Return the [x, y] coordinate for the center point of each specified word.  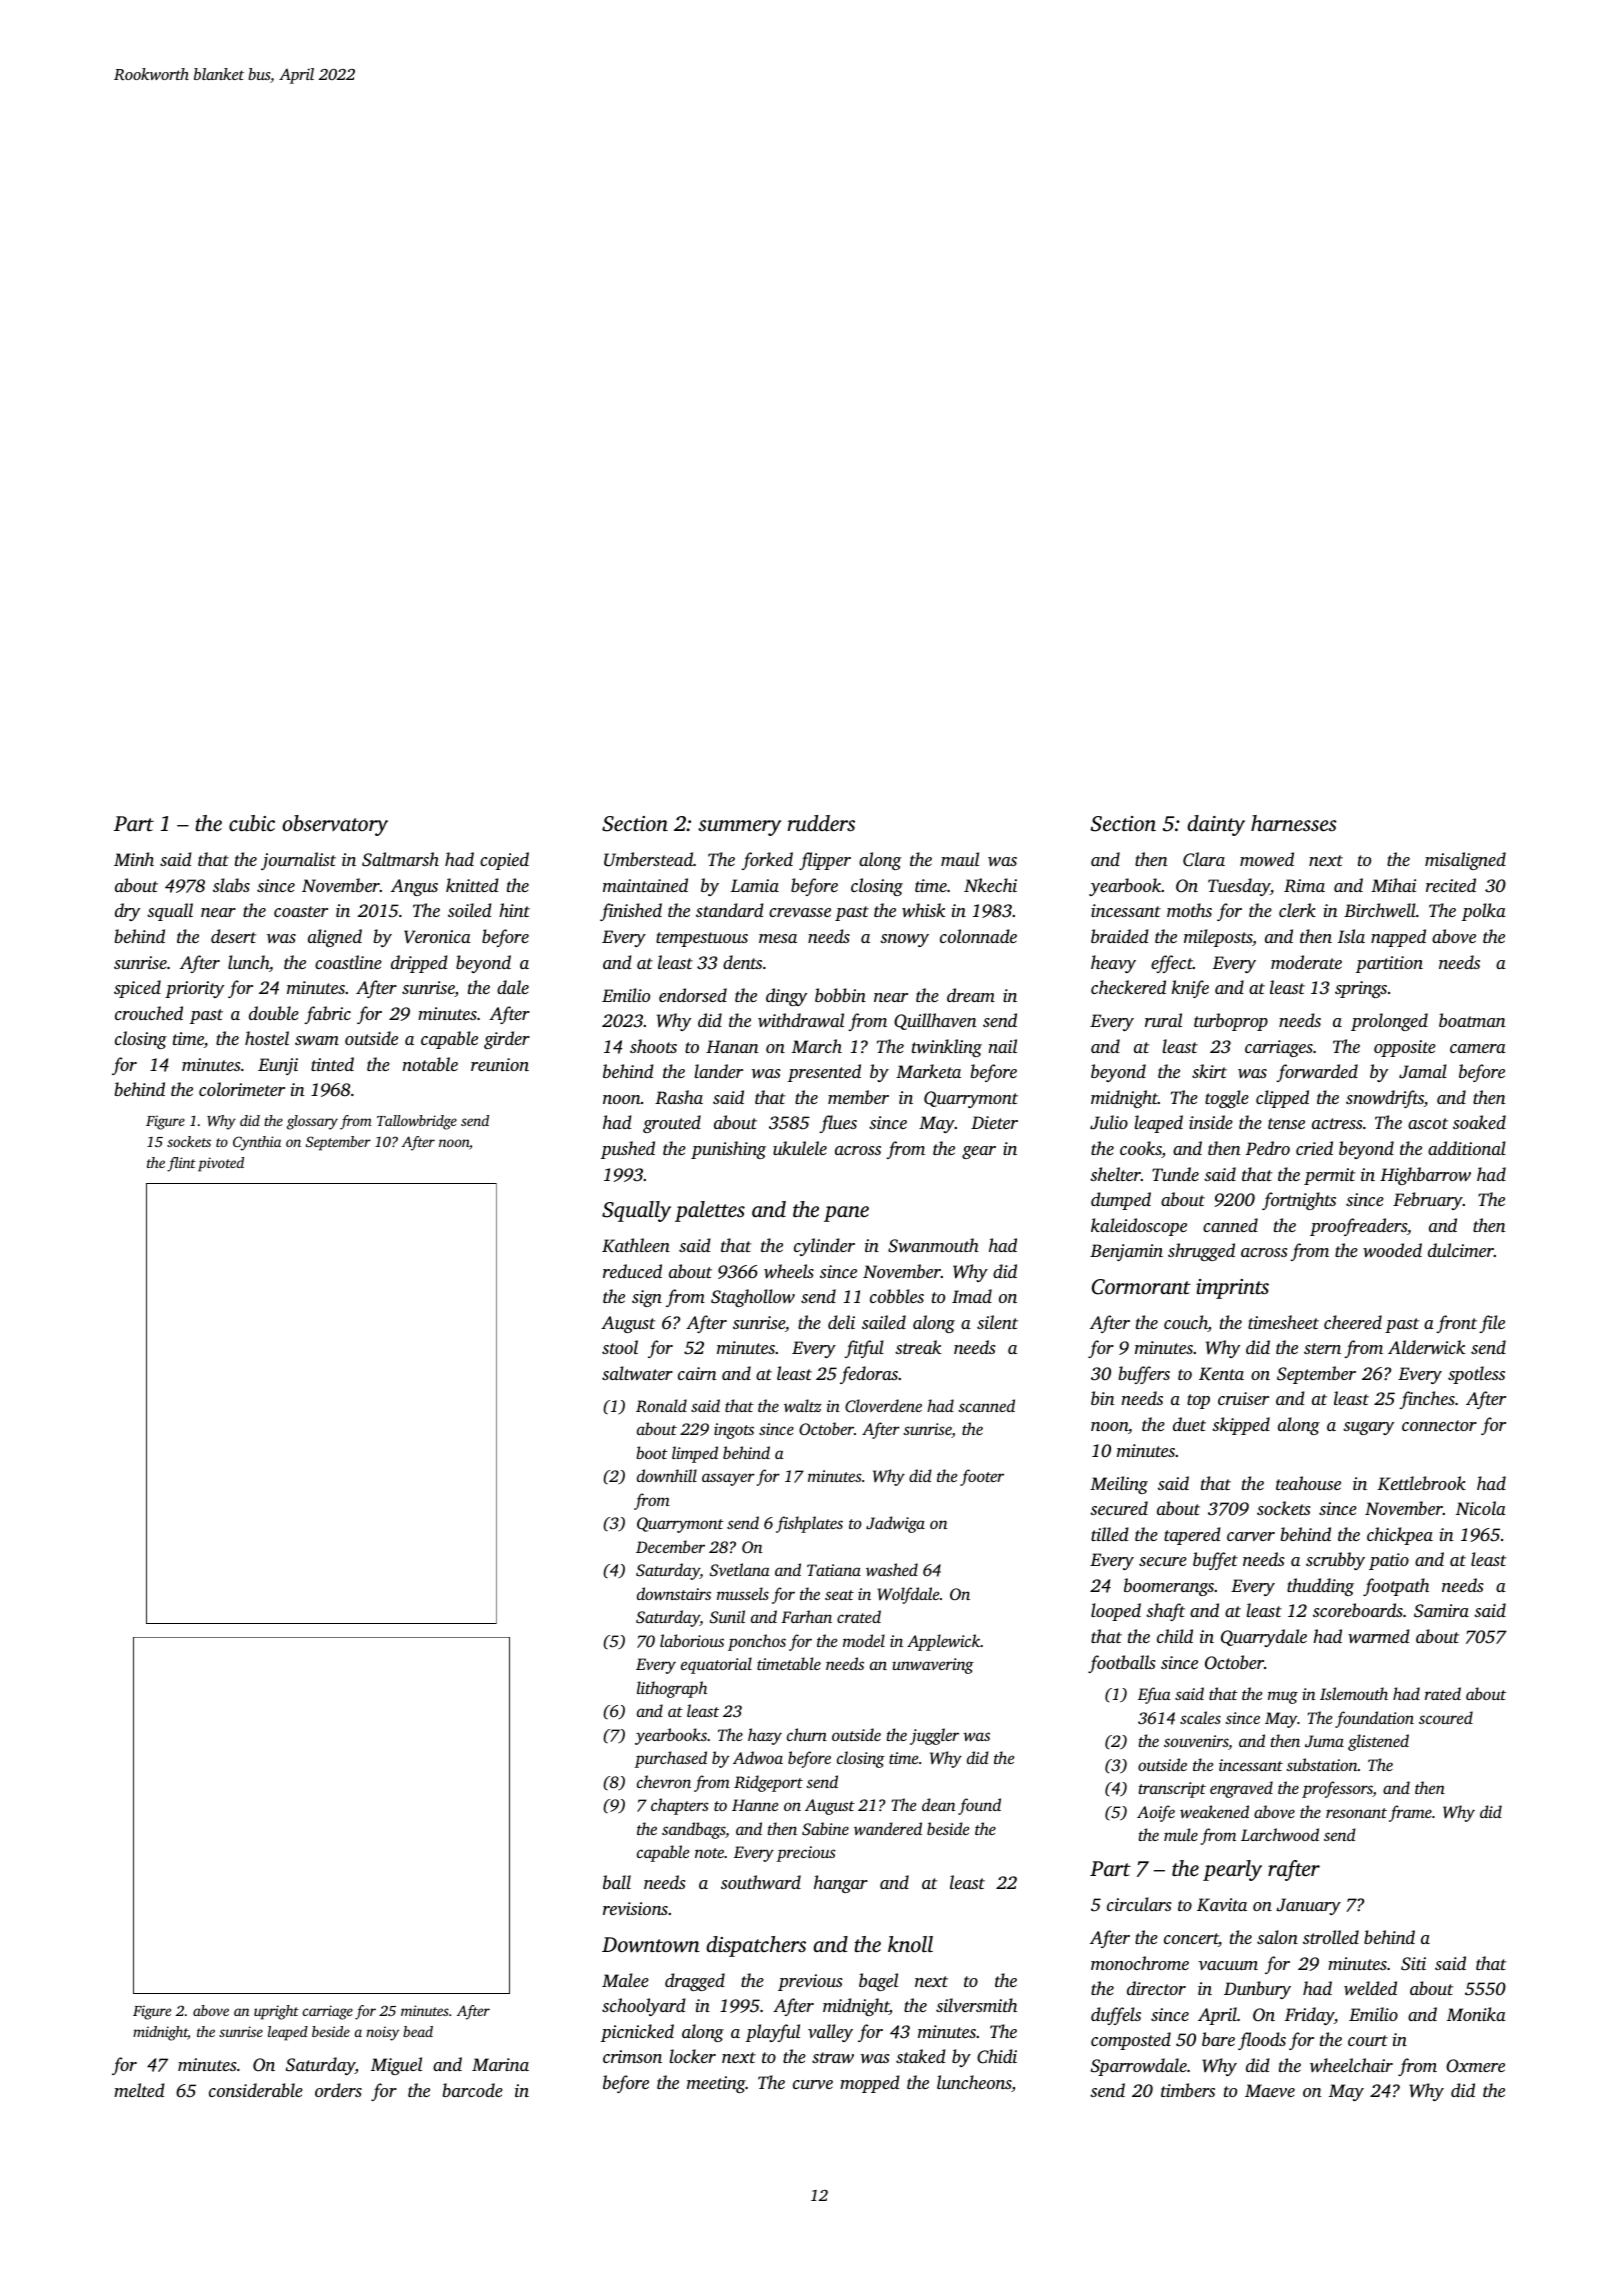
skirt [1209, 1071]
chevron [664, 1781]
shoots [653, 1046]
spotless [1476, 1375]
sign [647, 1298]
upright [276, 2012]
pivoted [221, 1164]
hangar [841, 1884]
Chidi [997, 2056]
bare [1218, 2039]
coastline [348, 962]
